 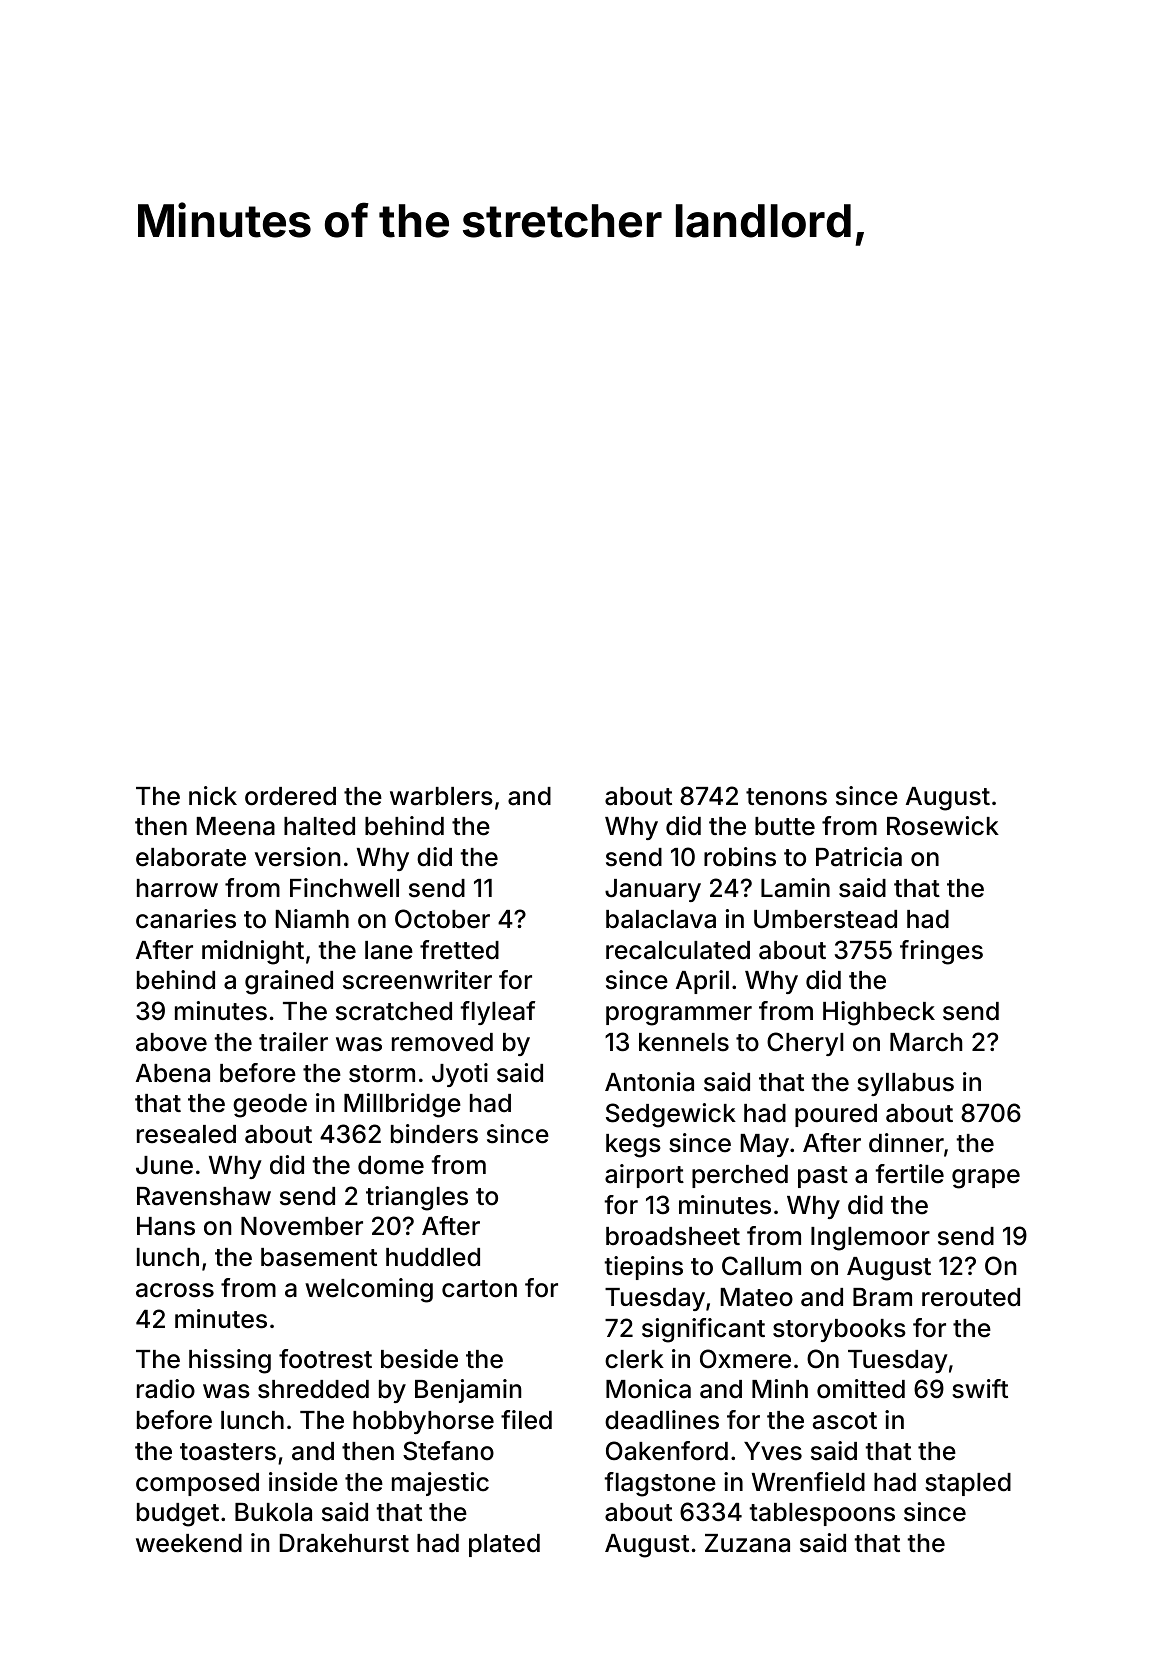 What do you see at coordinates (344, 888) in the image?
I see `Finchwell` at bounding box center [344, 888].
